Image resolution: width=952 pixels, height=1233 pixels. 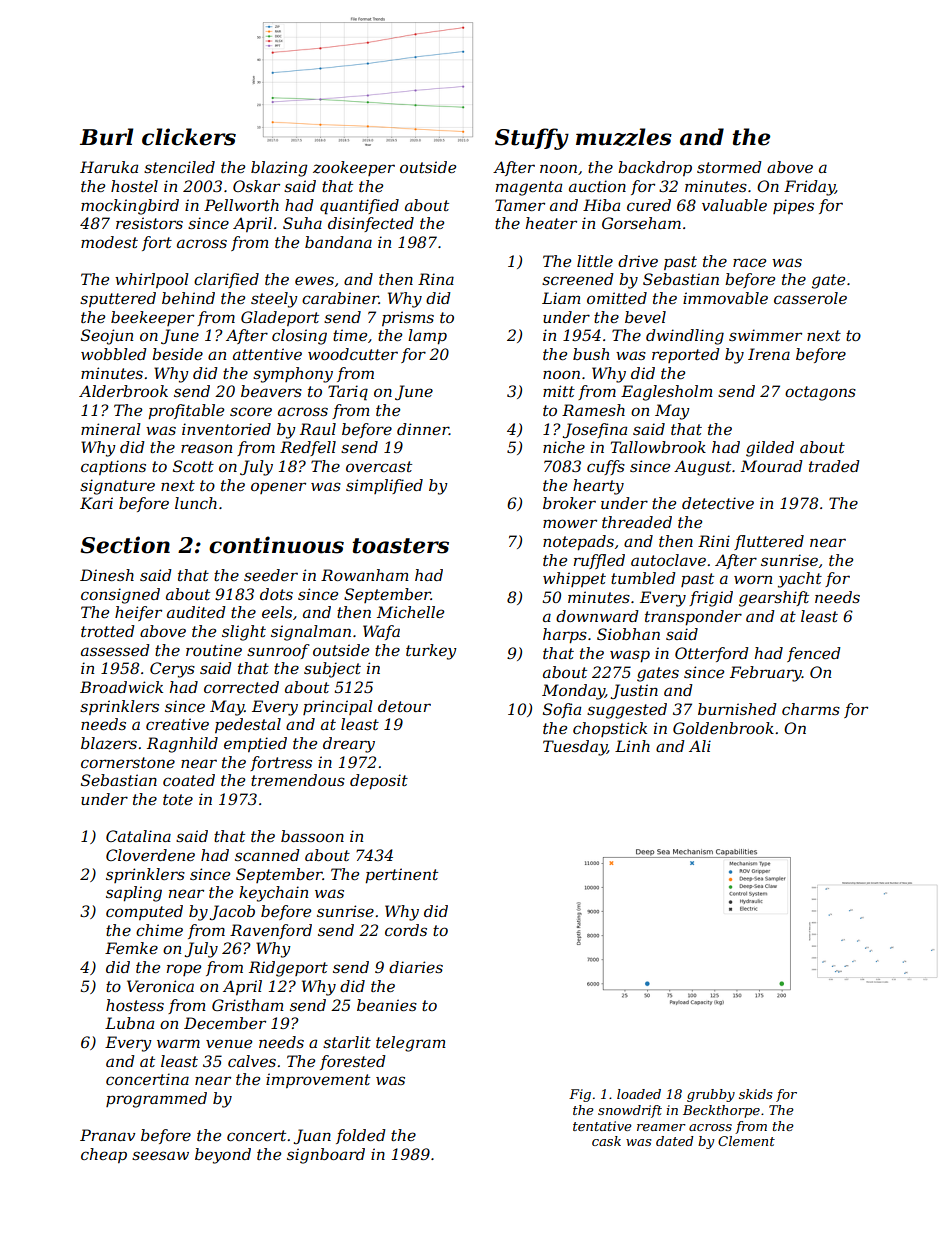 What do you see at coordinates (624, 137) in the screenshot?
I see `muzzles` at bounding box center [624, 137].
